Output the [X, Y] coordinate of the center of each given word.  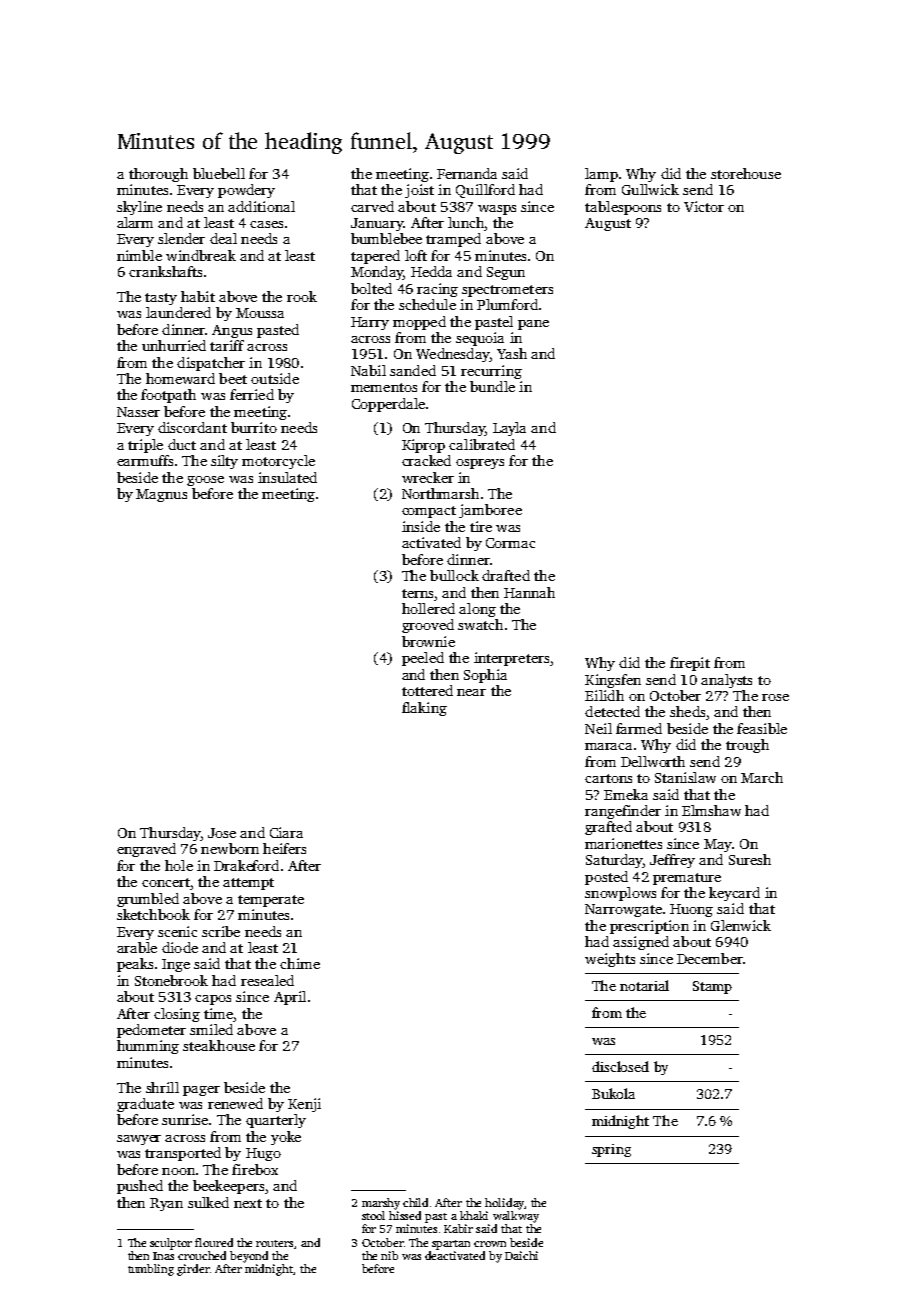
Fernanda [467, 173]
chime [300, 963]
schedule [427, 304]
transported [183, 1154]
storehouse [746, 173]
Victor [704, 206]
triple [145, 446]
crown [490, 1244]
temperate [271, 901]
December [709, 958]
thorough [158, 175]
